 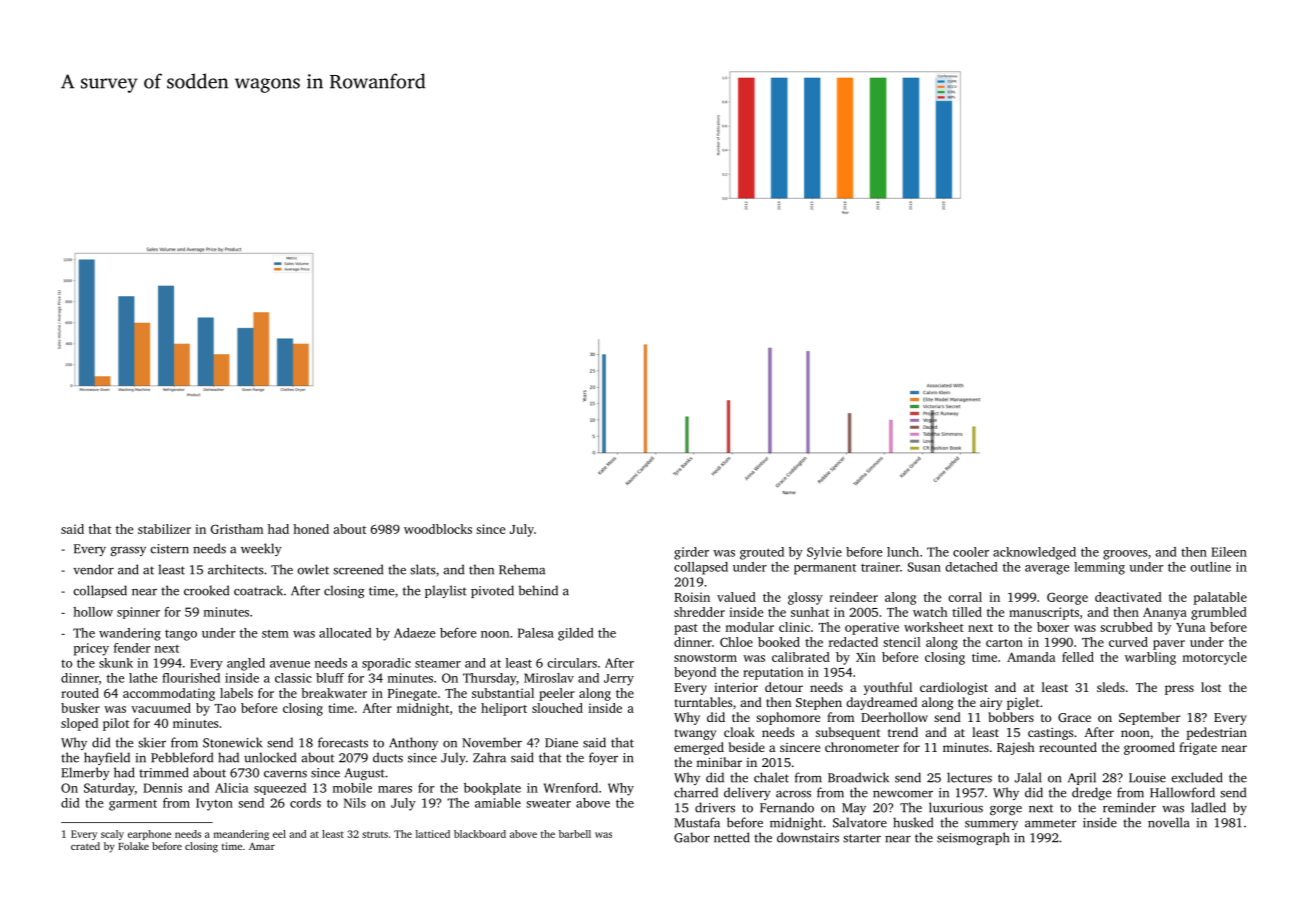 I want to click on woodblocks, so click(x=438, y=529).
